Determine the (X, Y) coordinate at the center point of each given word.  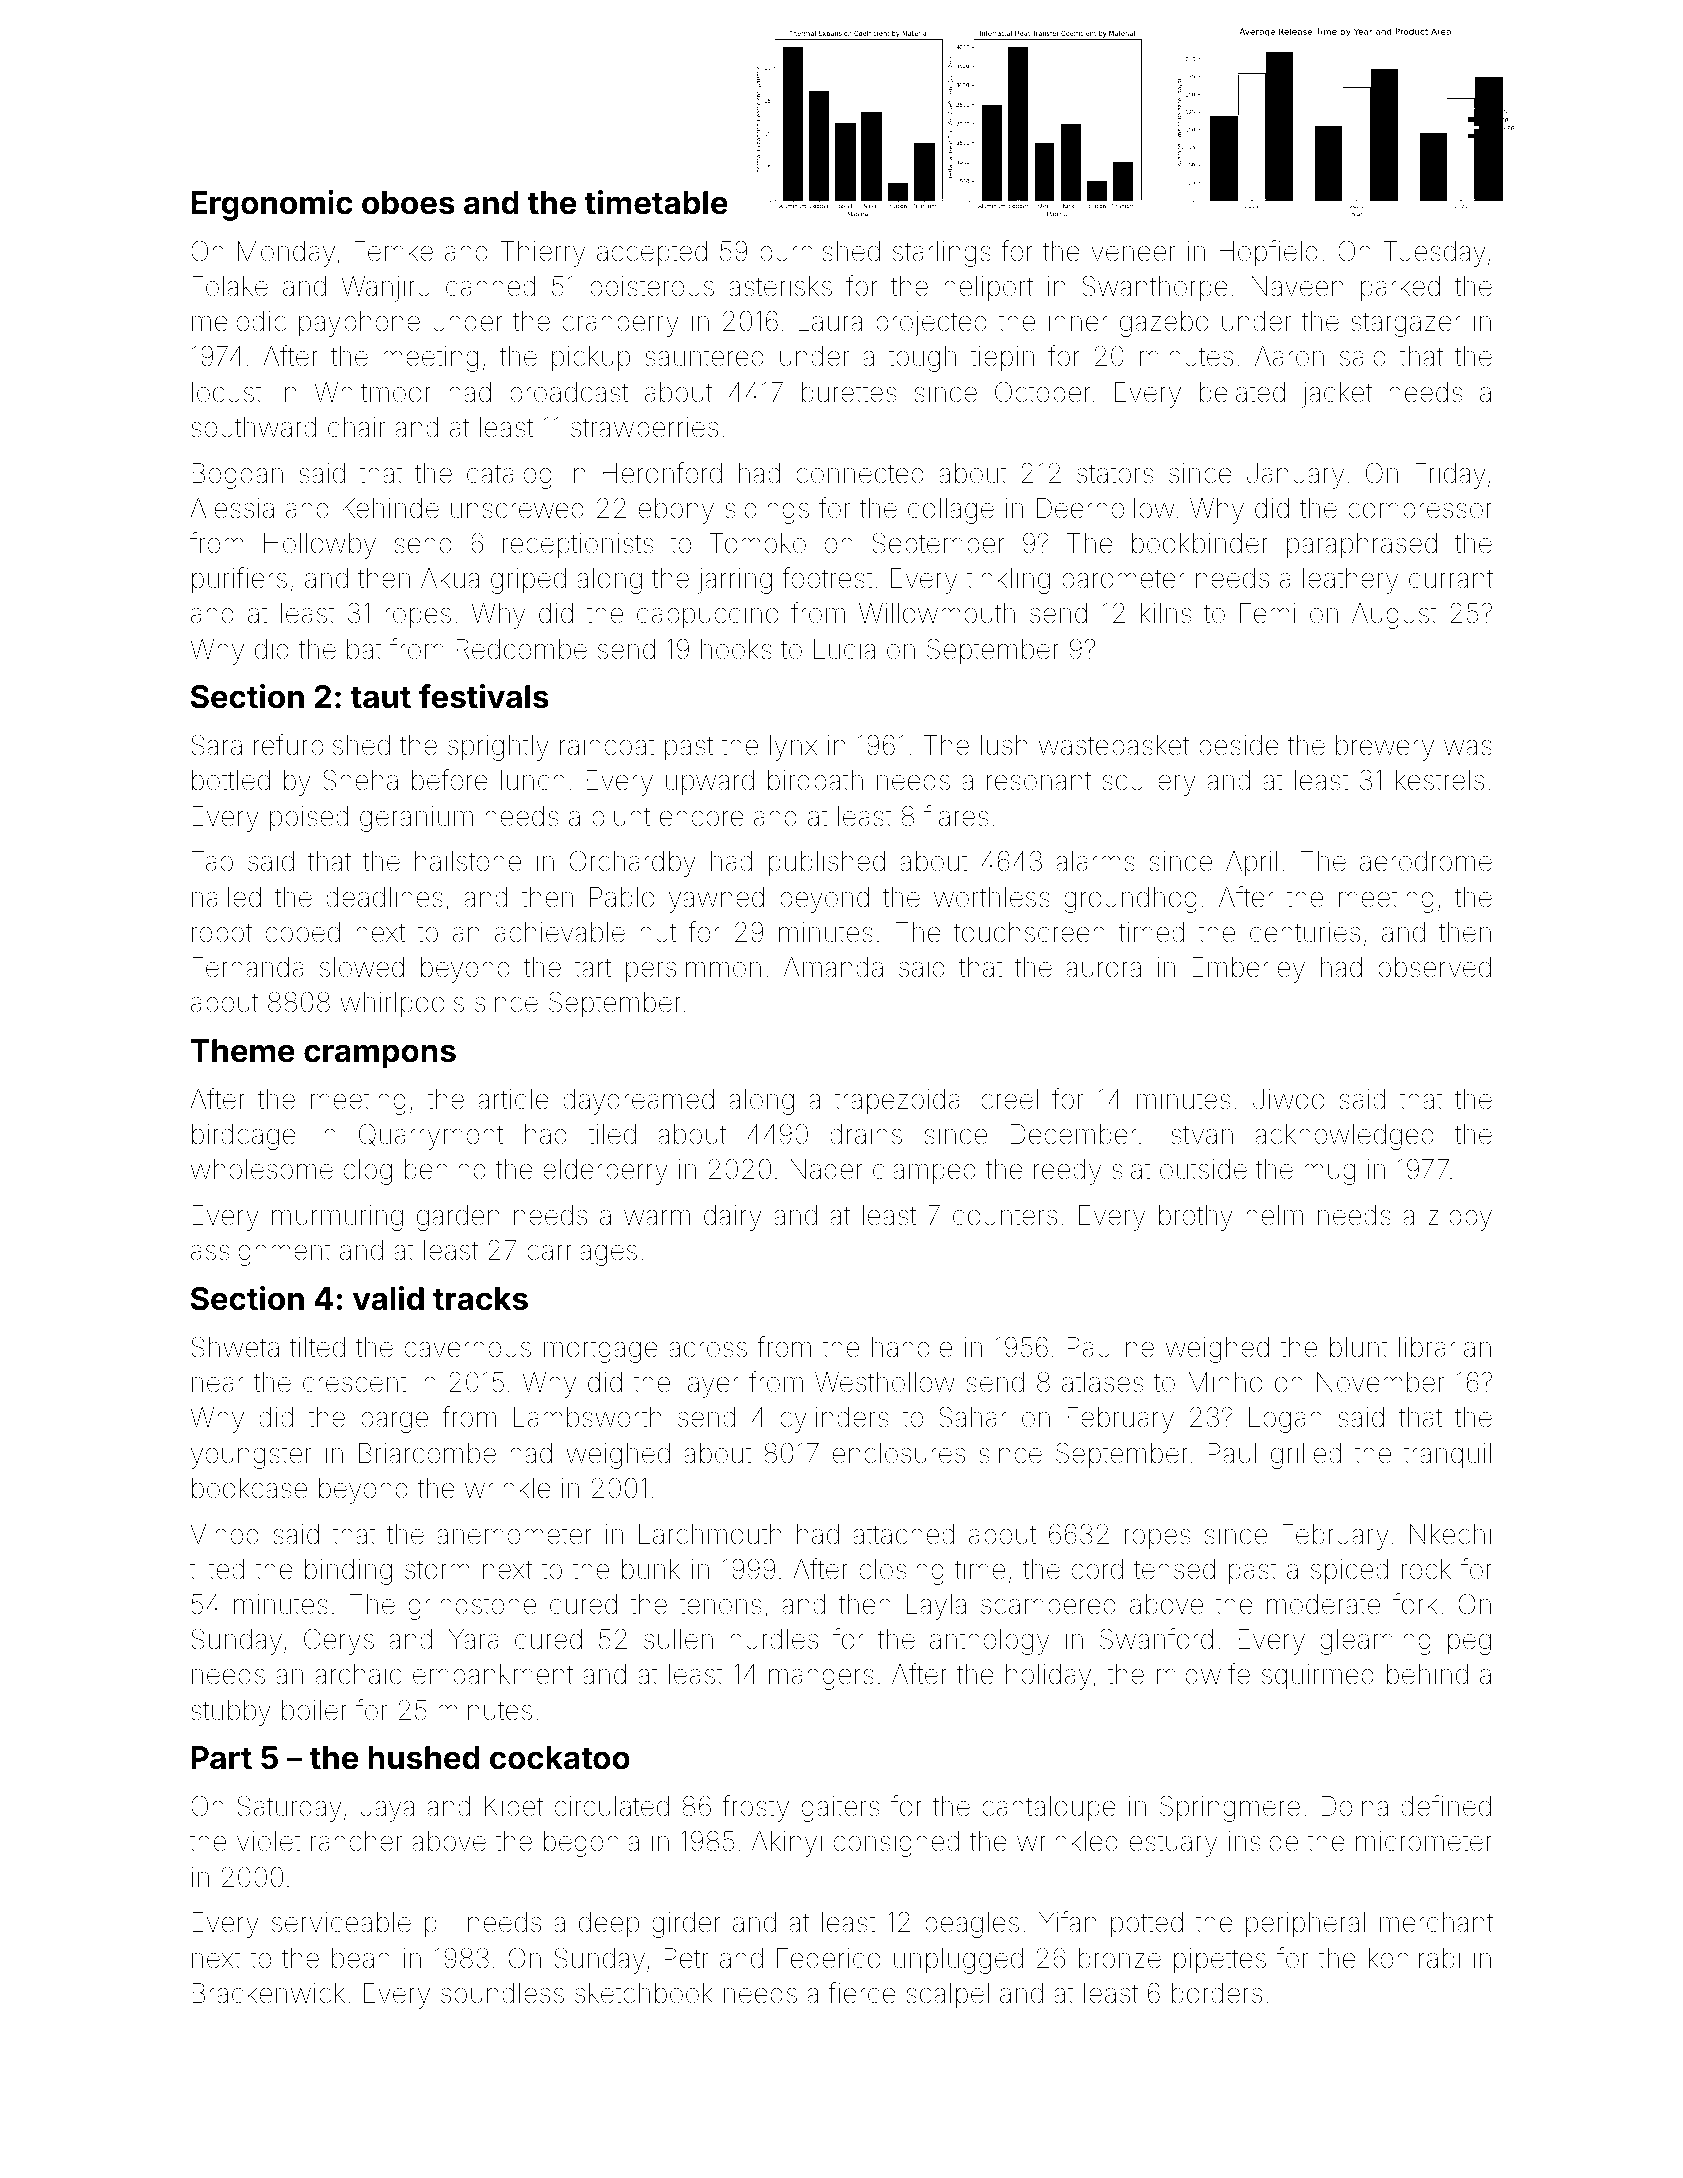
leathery (1350, 581)
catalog (509, 476)
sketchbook (644, 1993)
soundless (502, 1993)
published (827, 864)
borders (1217, 1993)
